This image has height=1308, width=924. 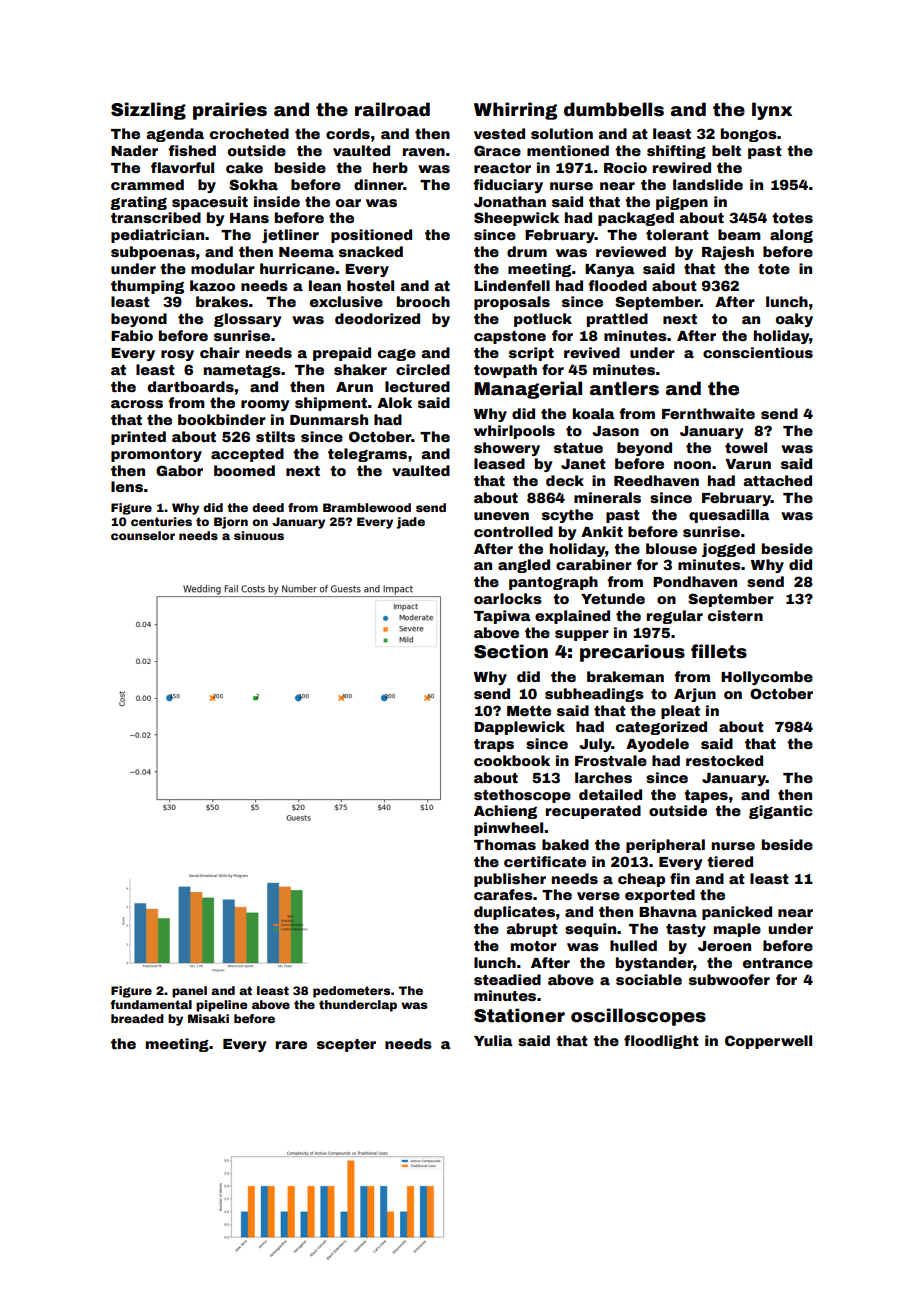 I want to click on counselor, so click(x=143, y=535).
